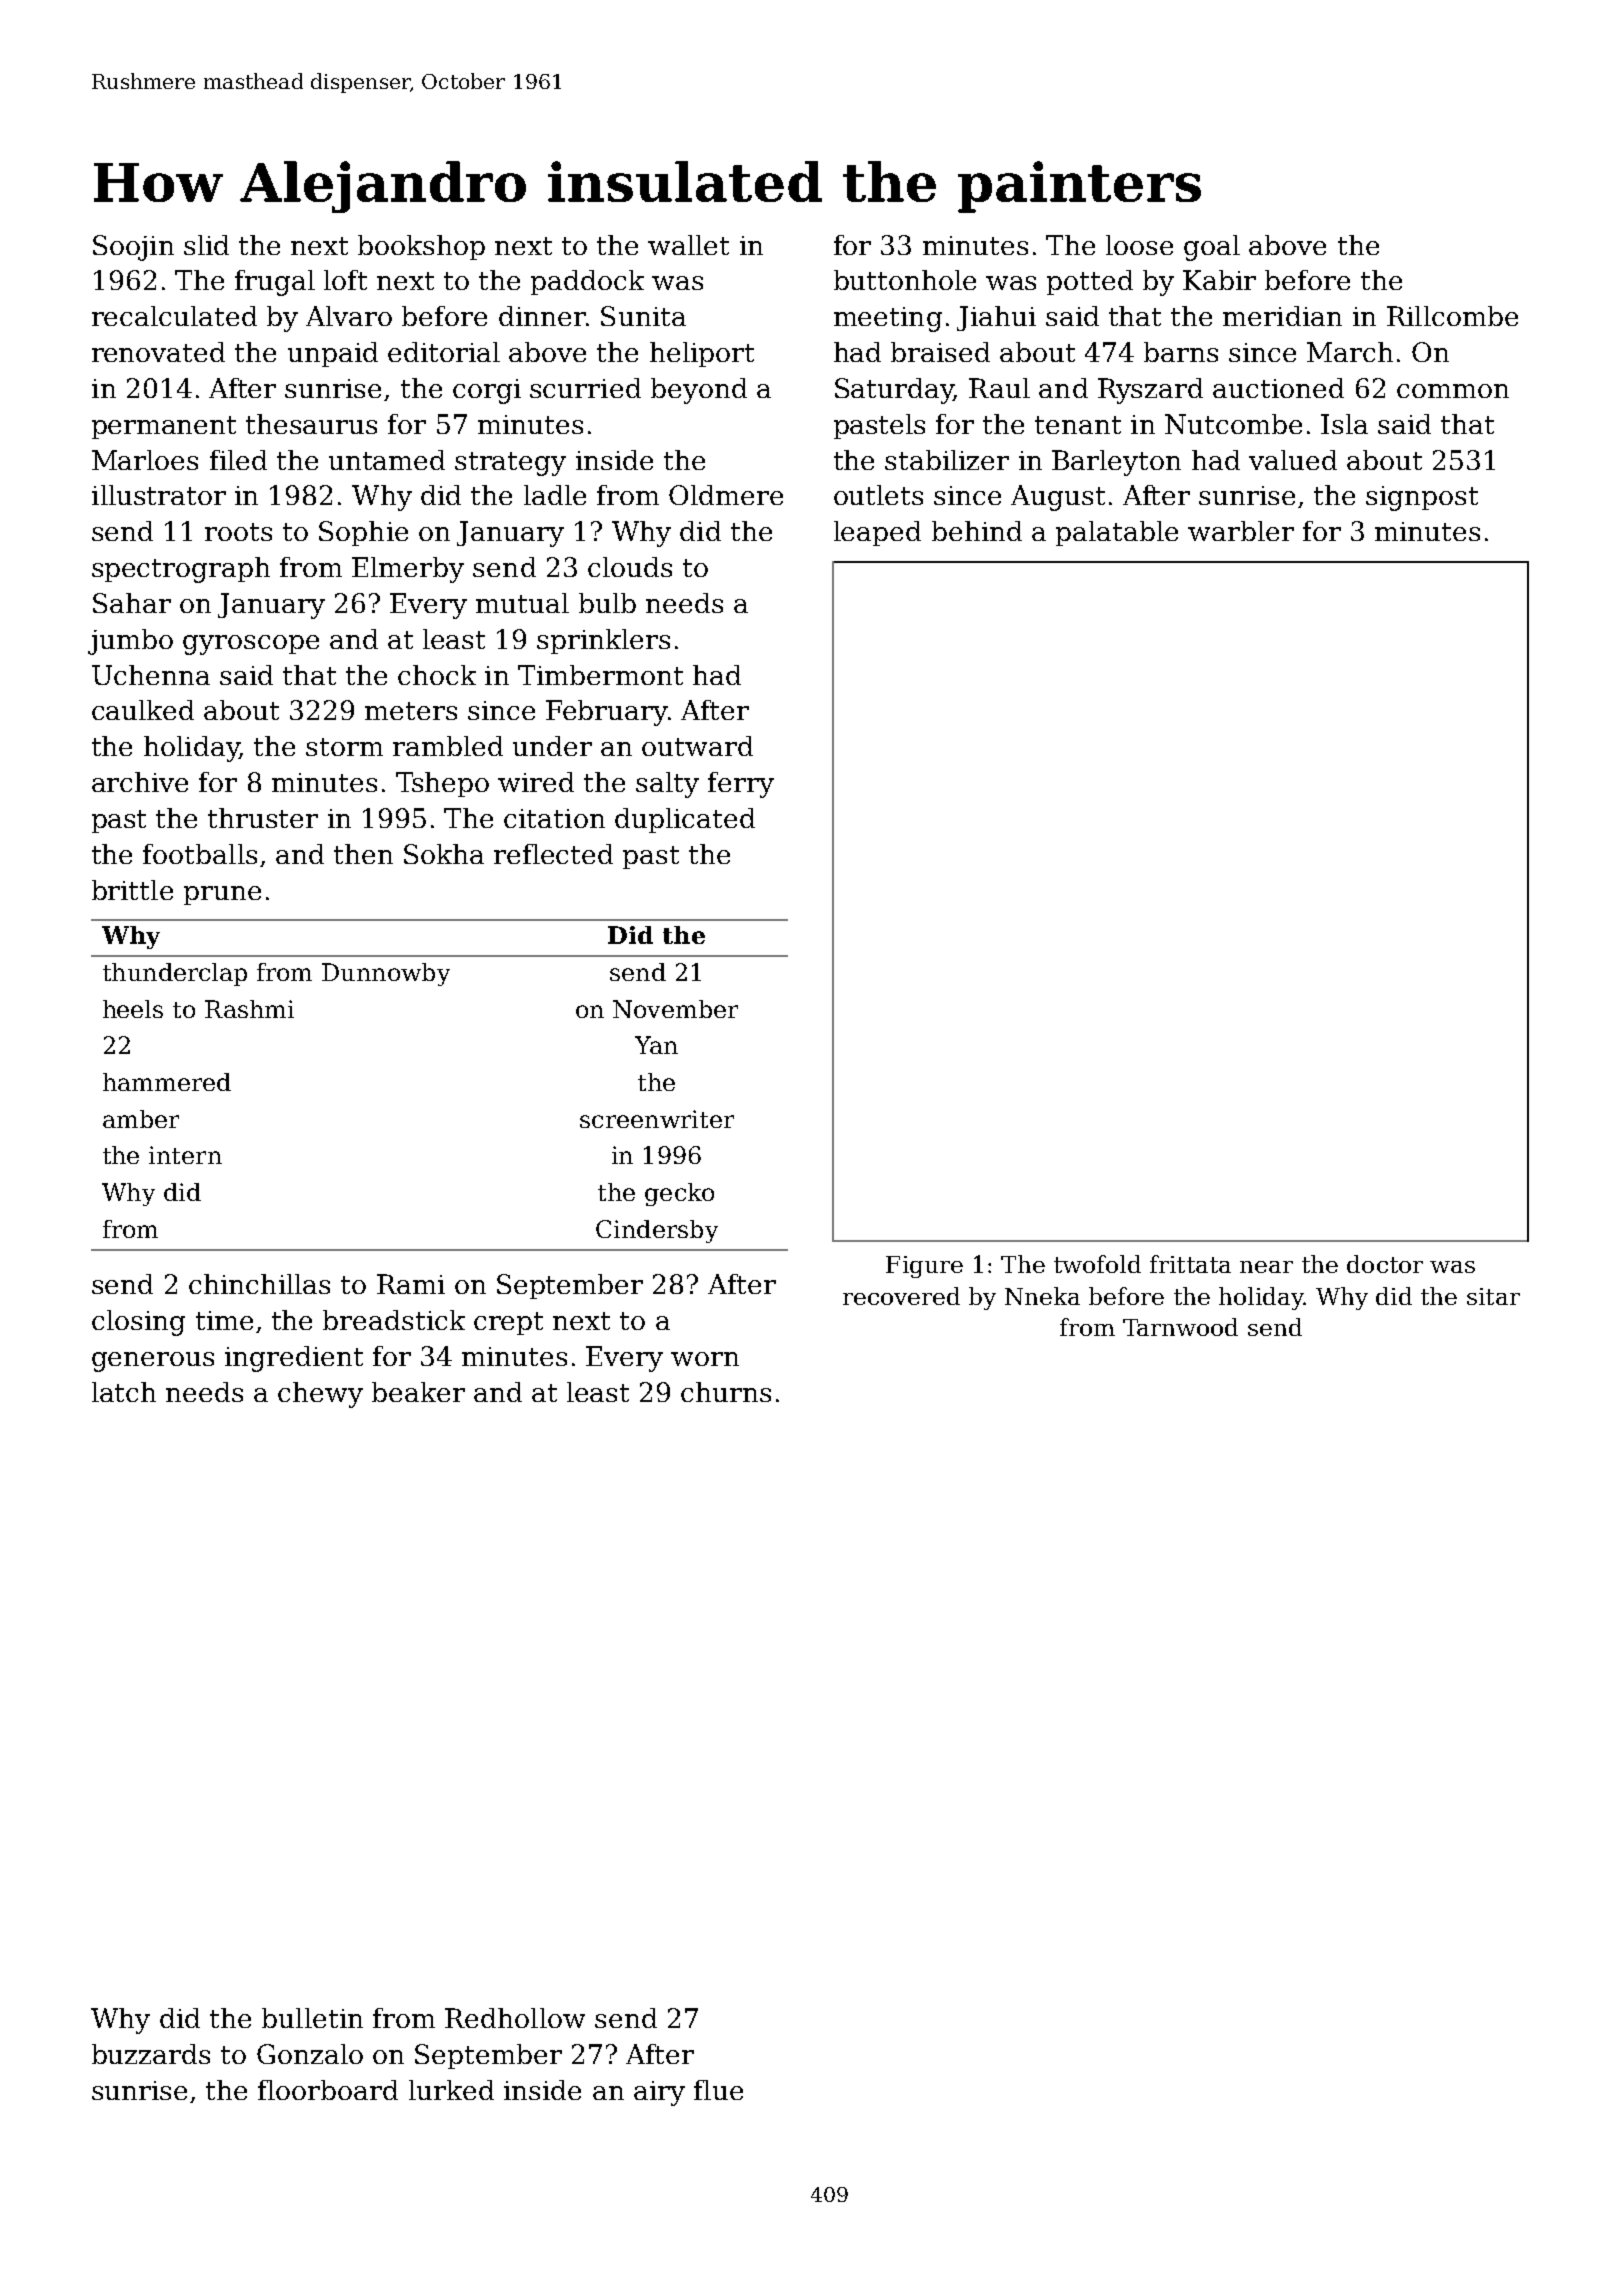 Image resolution: width=1620 pixels, height=2292 pixels. I want to click on Redhollow, so click(515, 2018).
